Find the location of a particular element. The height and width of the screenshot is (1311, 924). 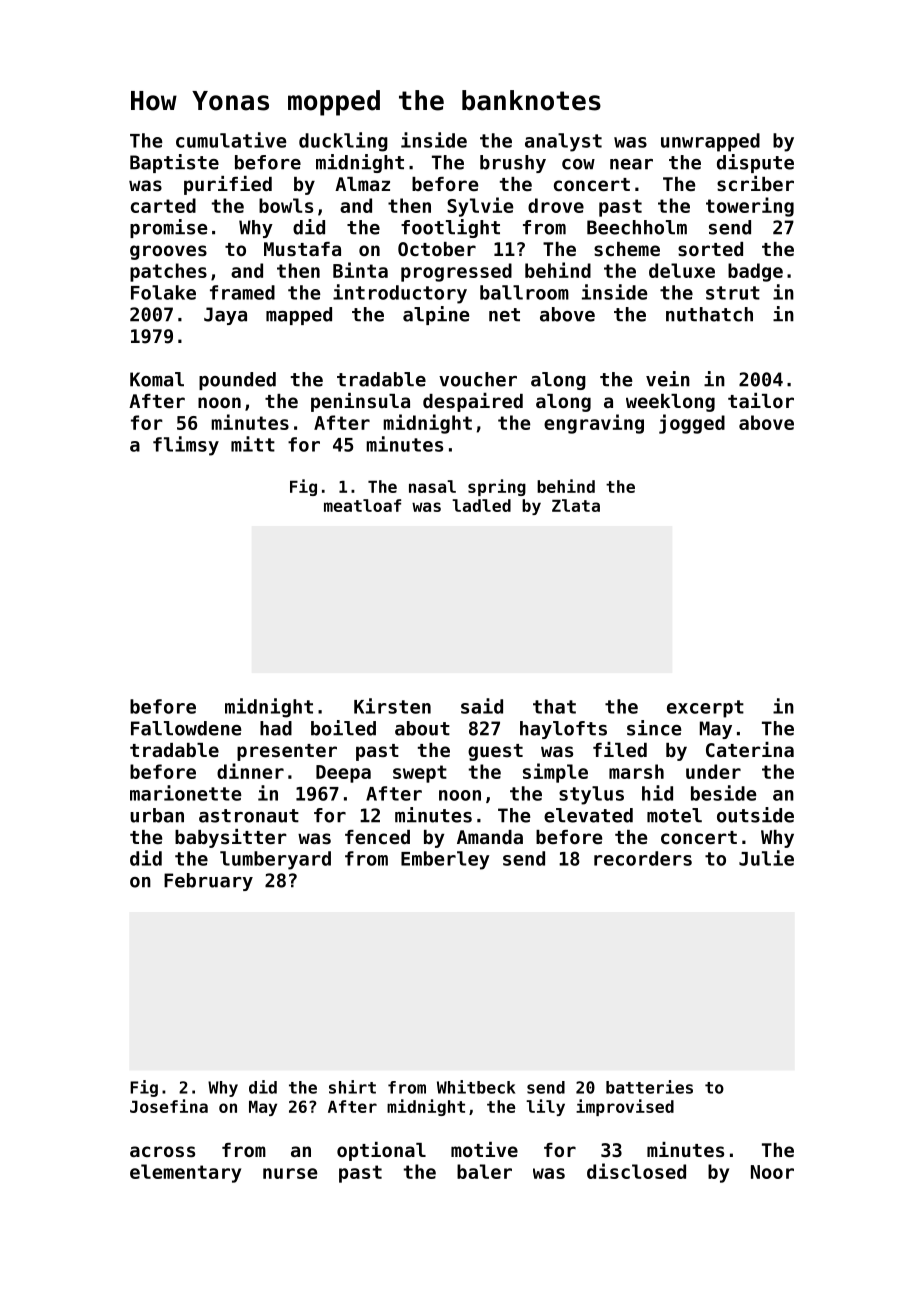

duckling is located at coordinates (343, 142).
